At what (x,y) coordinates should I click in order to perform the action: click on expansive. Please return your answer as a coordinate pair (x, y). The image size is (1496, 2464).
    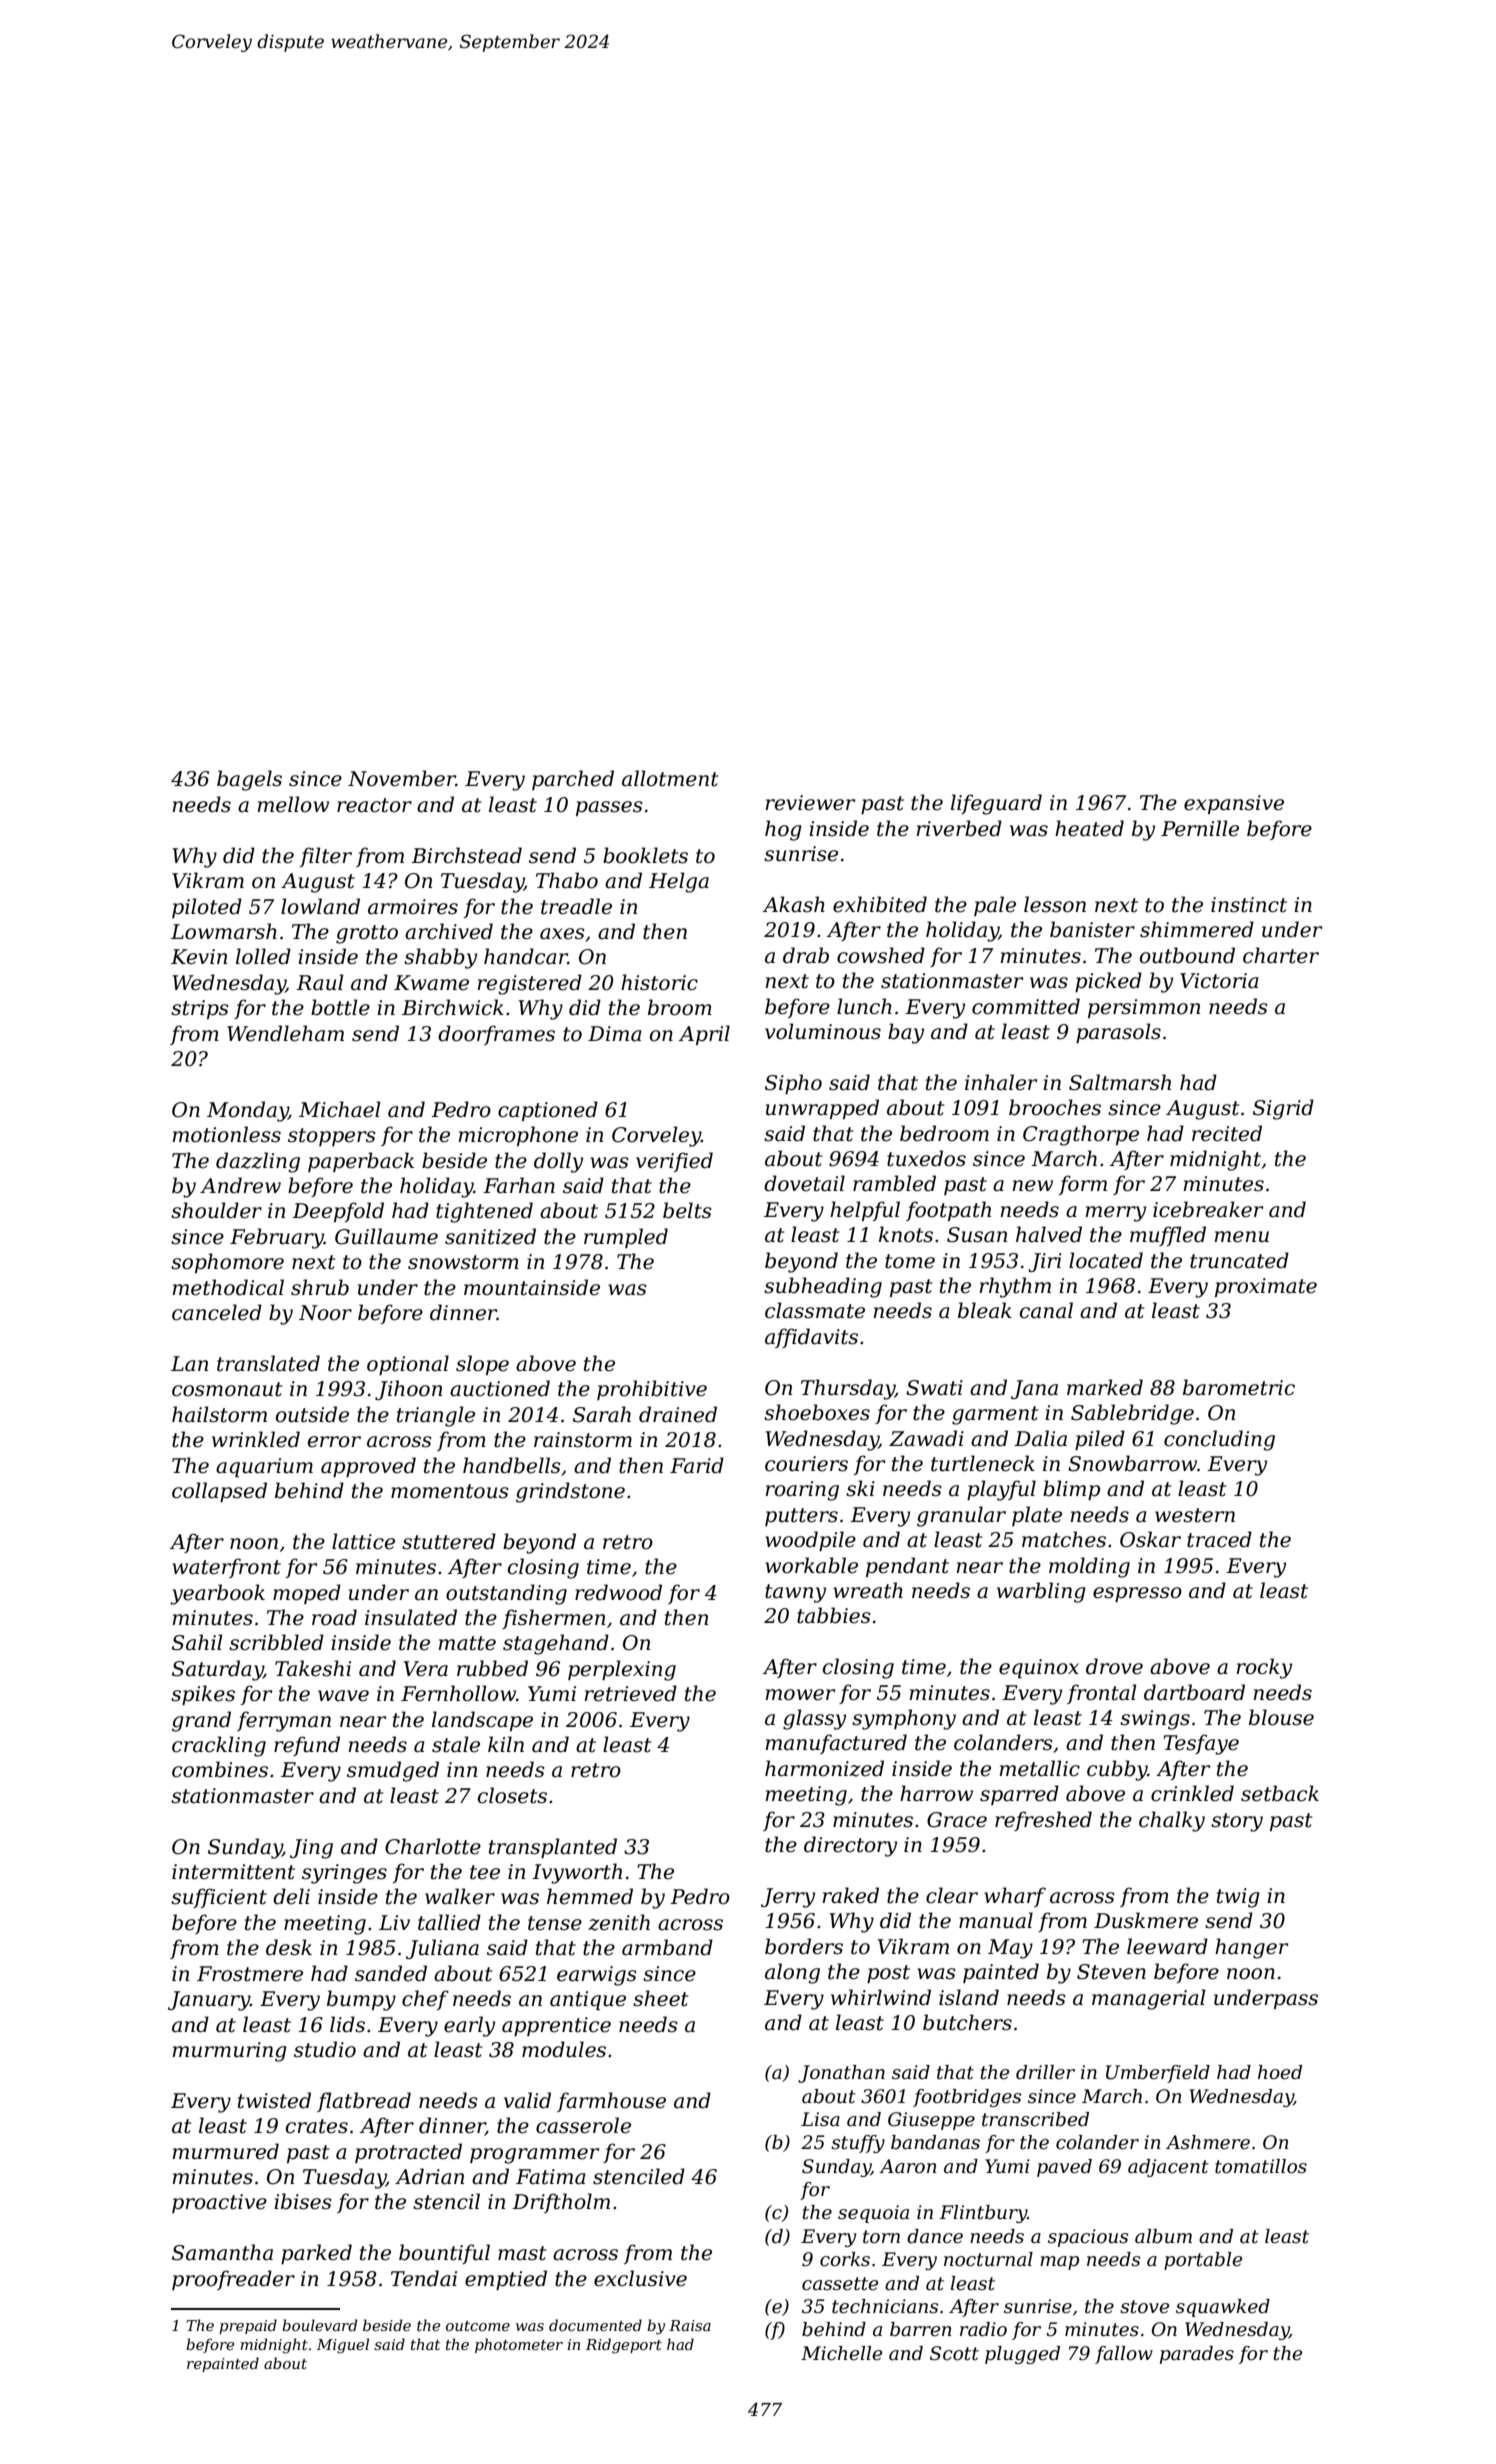
    Looking at the image, I should click on (1234, 804).
